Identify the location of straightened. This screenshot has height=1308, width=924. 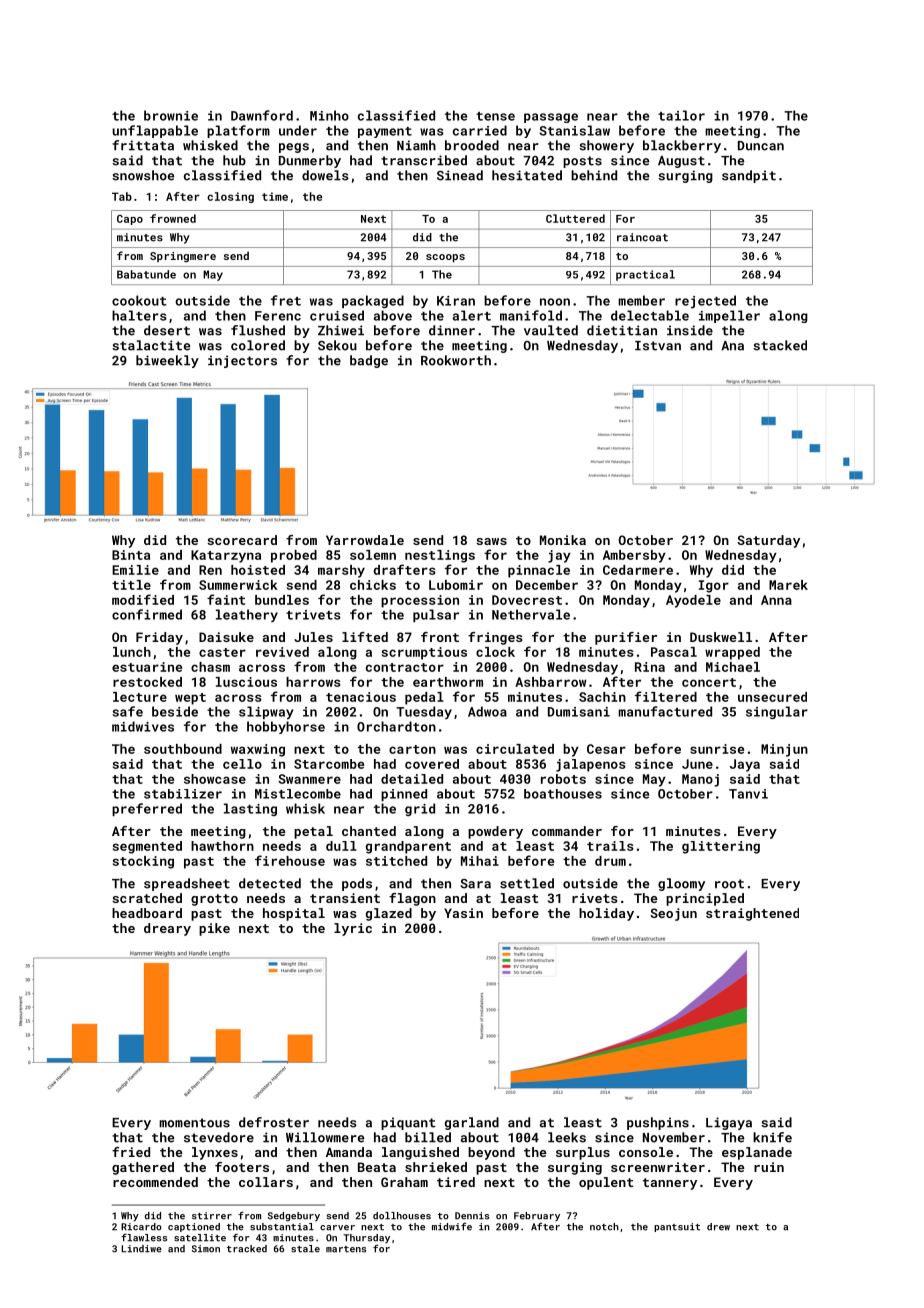
(752, 914).
